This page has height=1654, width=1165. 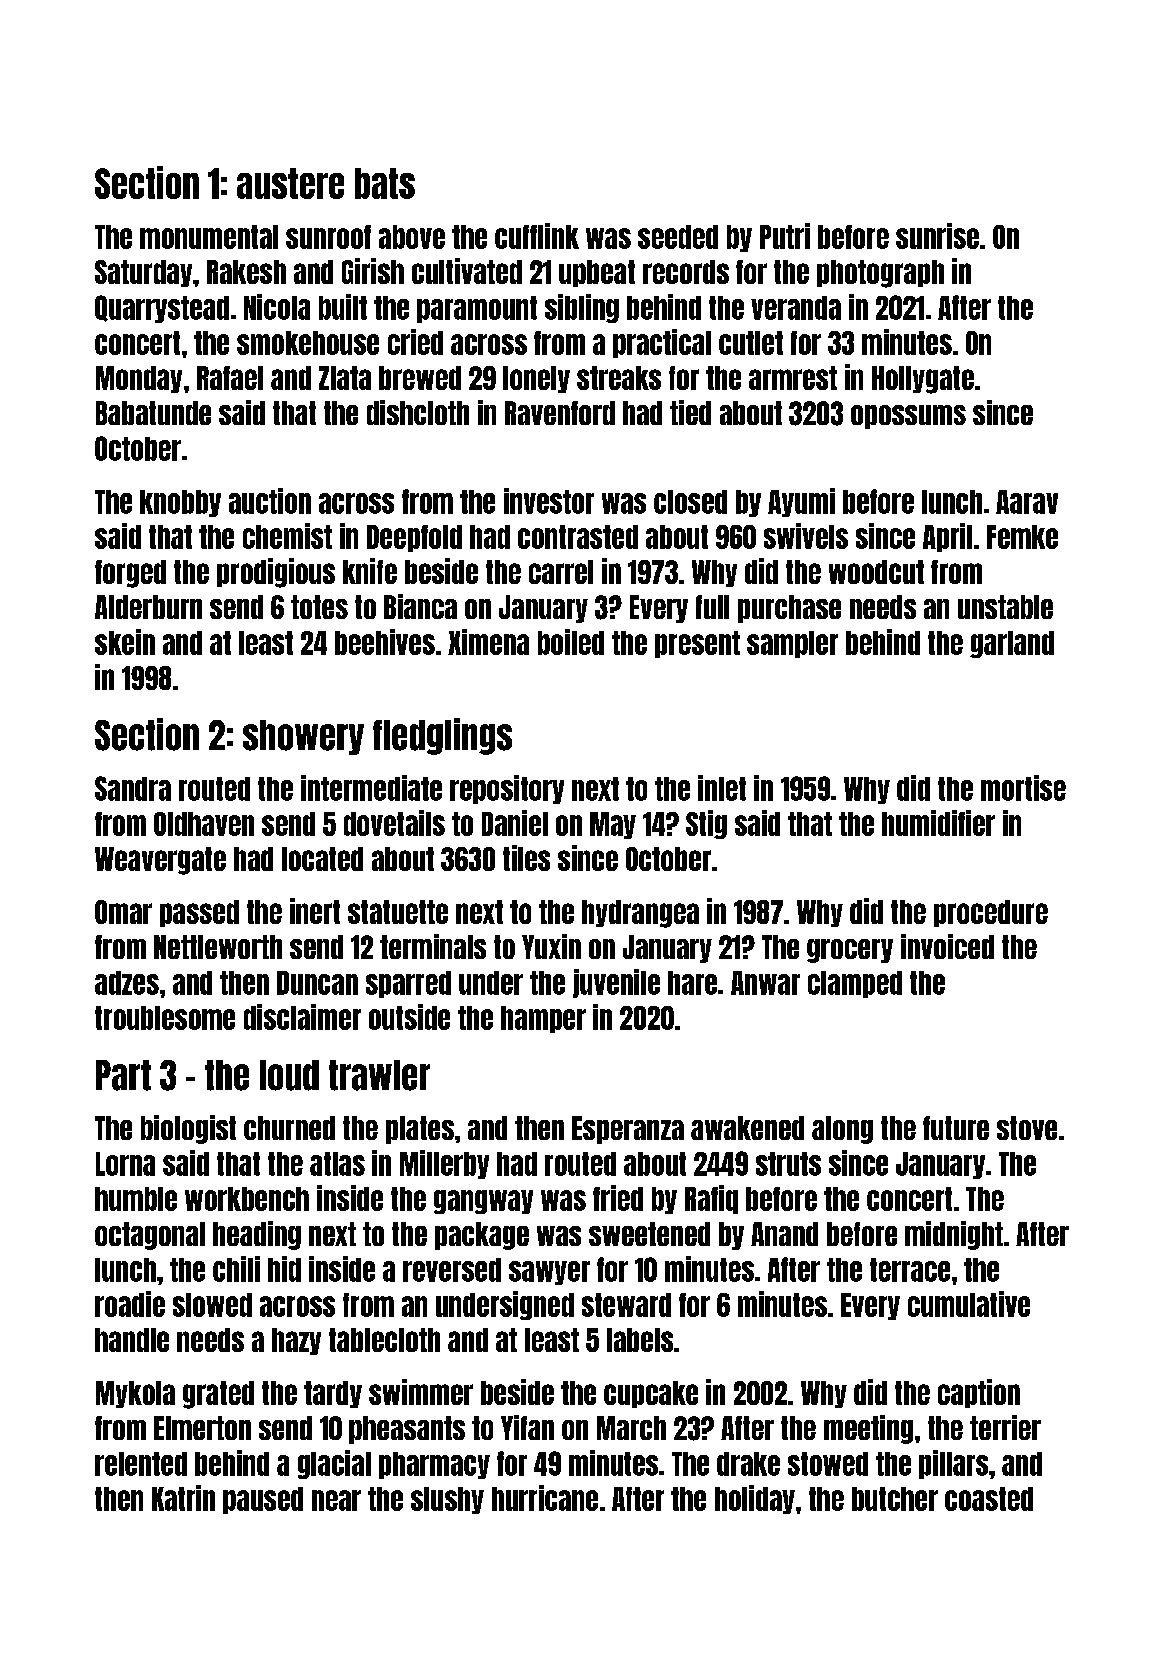 I want to click on garland, so click(x=1012, y=644).
